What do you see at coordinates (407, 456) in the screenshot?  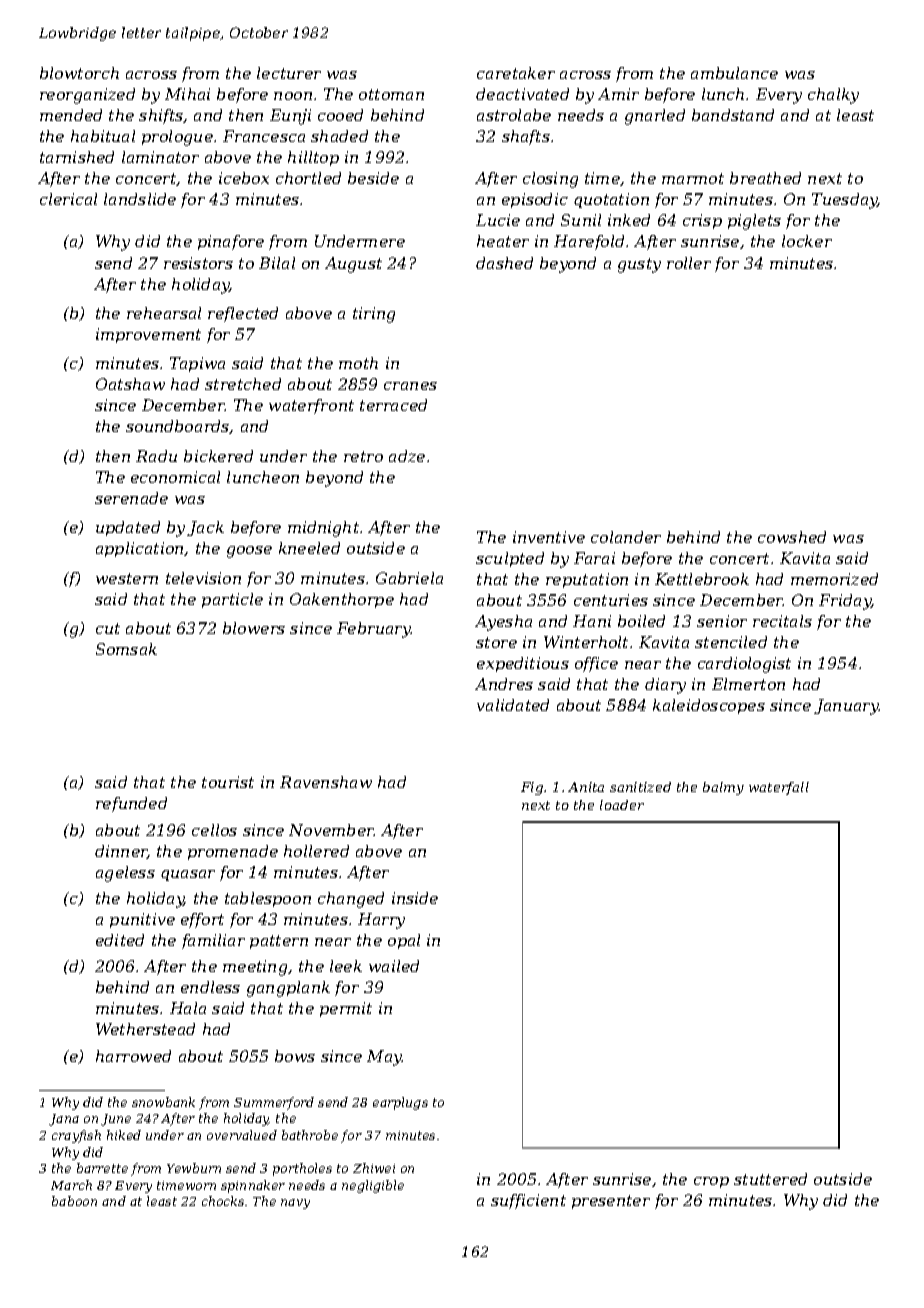 I see `adze` at bounding box center [407, 456].
